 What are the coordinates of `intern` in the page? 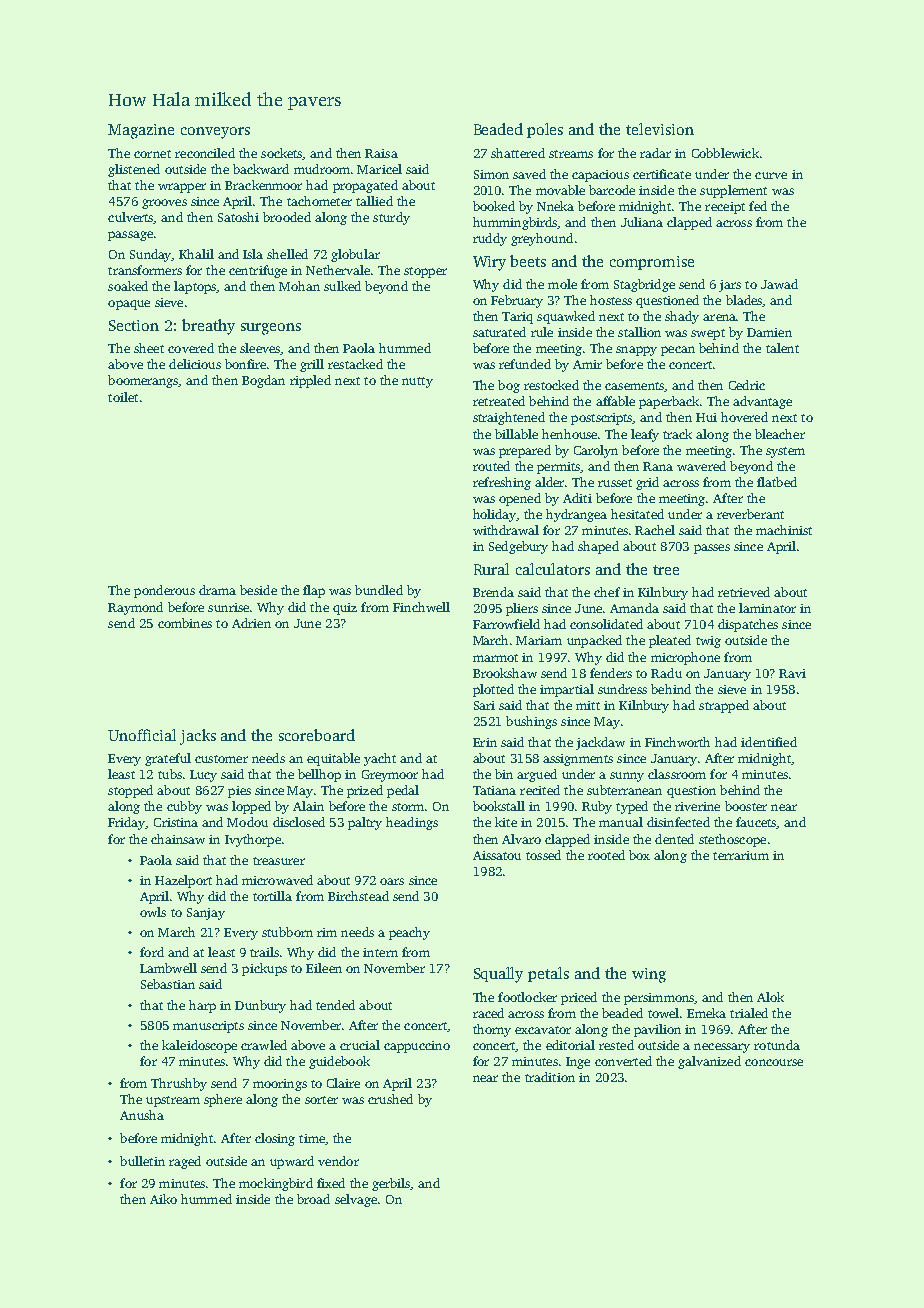 It's located at (380, 952).
